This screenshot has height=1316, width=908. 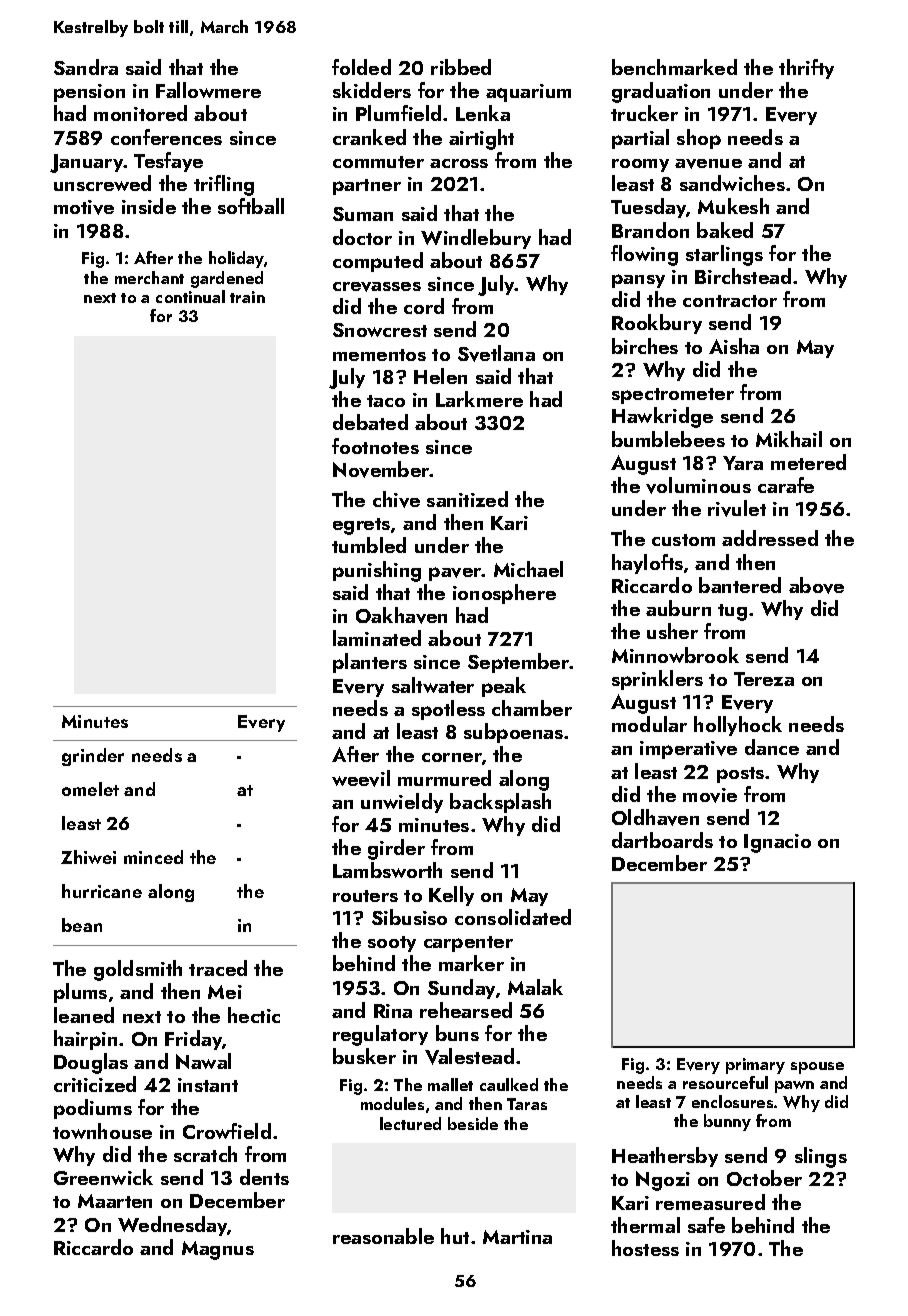 I want to click on Magnus, so click(x=218, y=1250).
